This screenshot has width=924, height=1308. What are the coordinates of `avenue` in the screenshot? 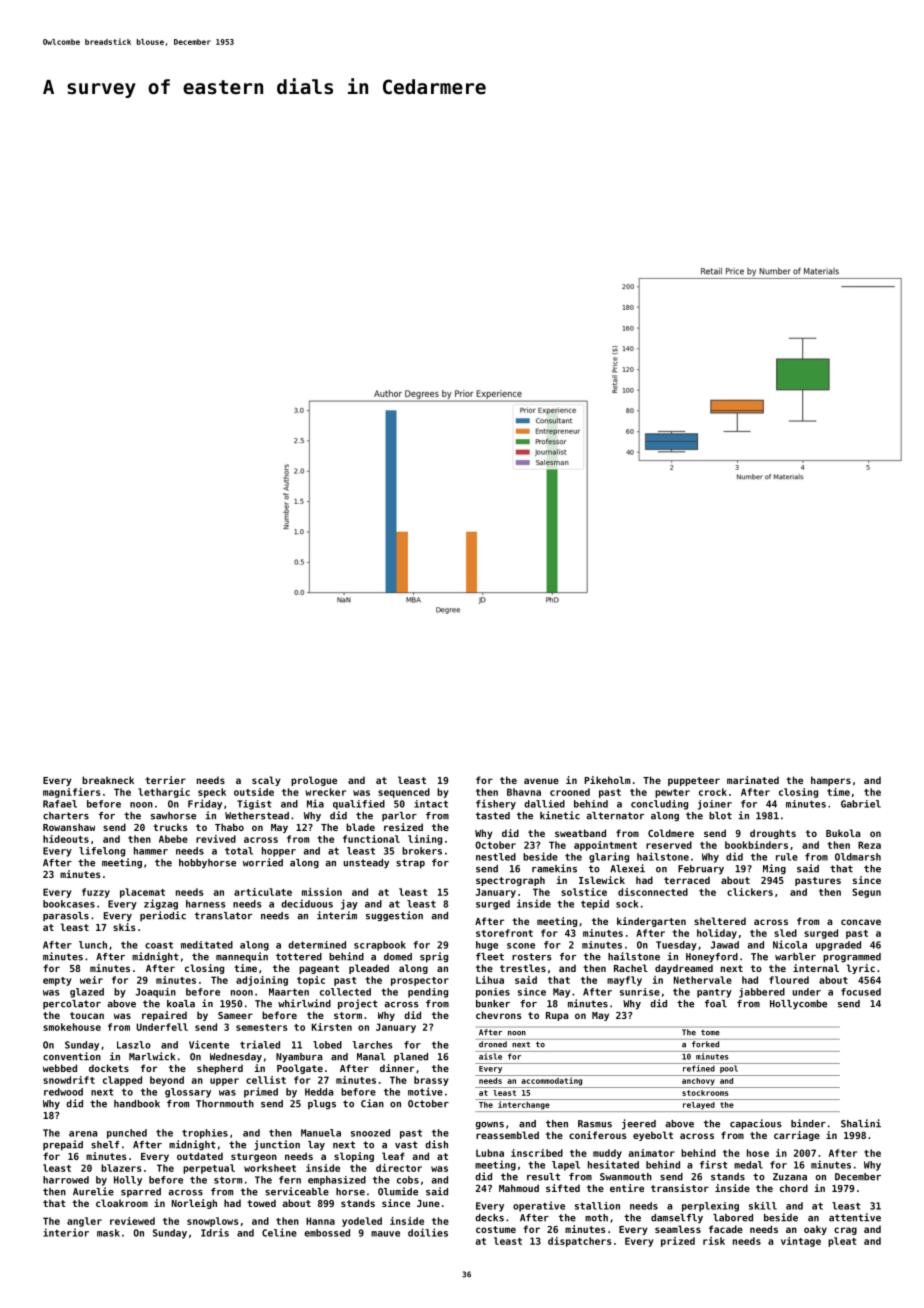 It's located at (541, 781).
